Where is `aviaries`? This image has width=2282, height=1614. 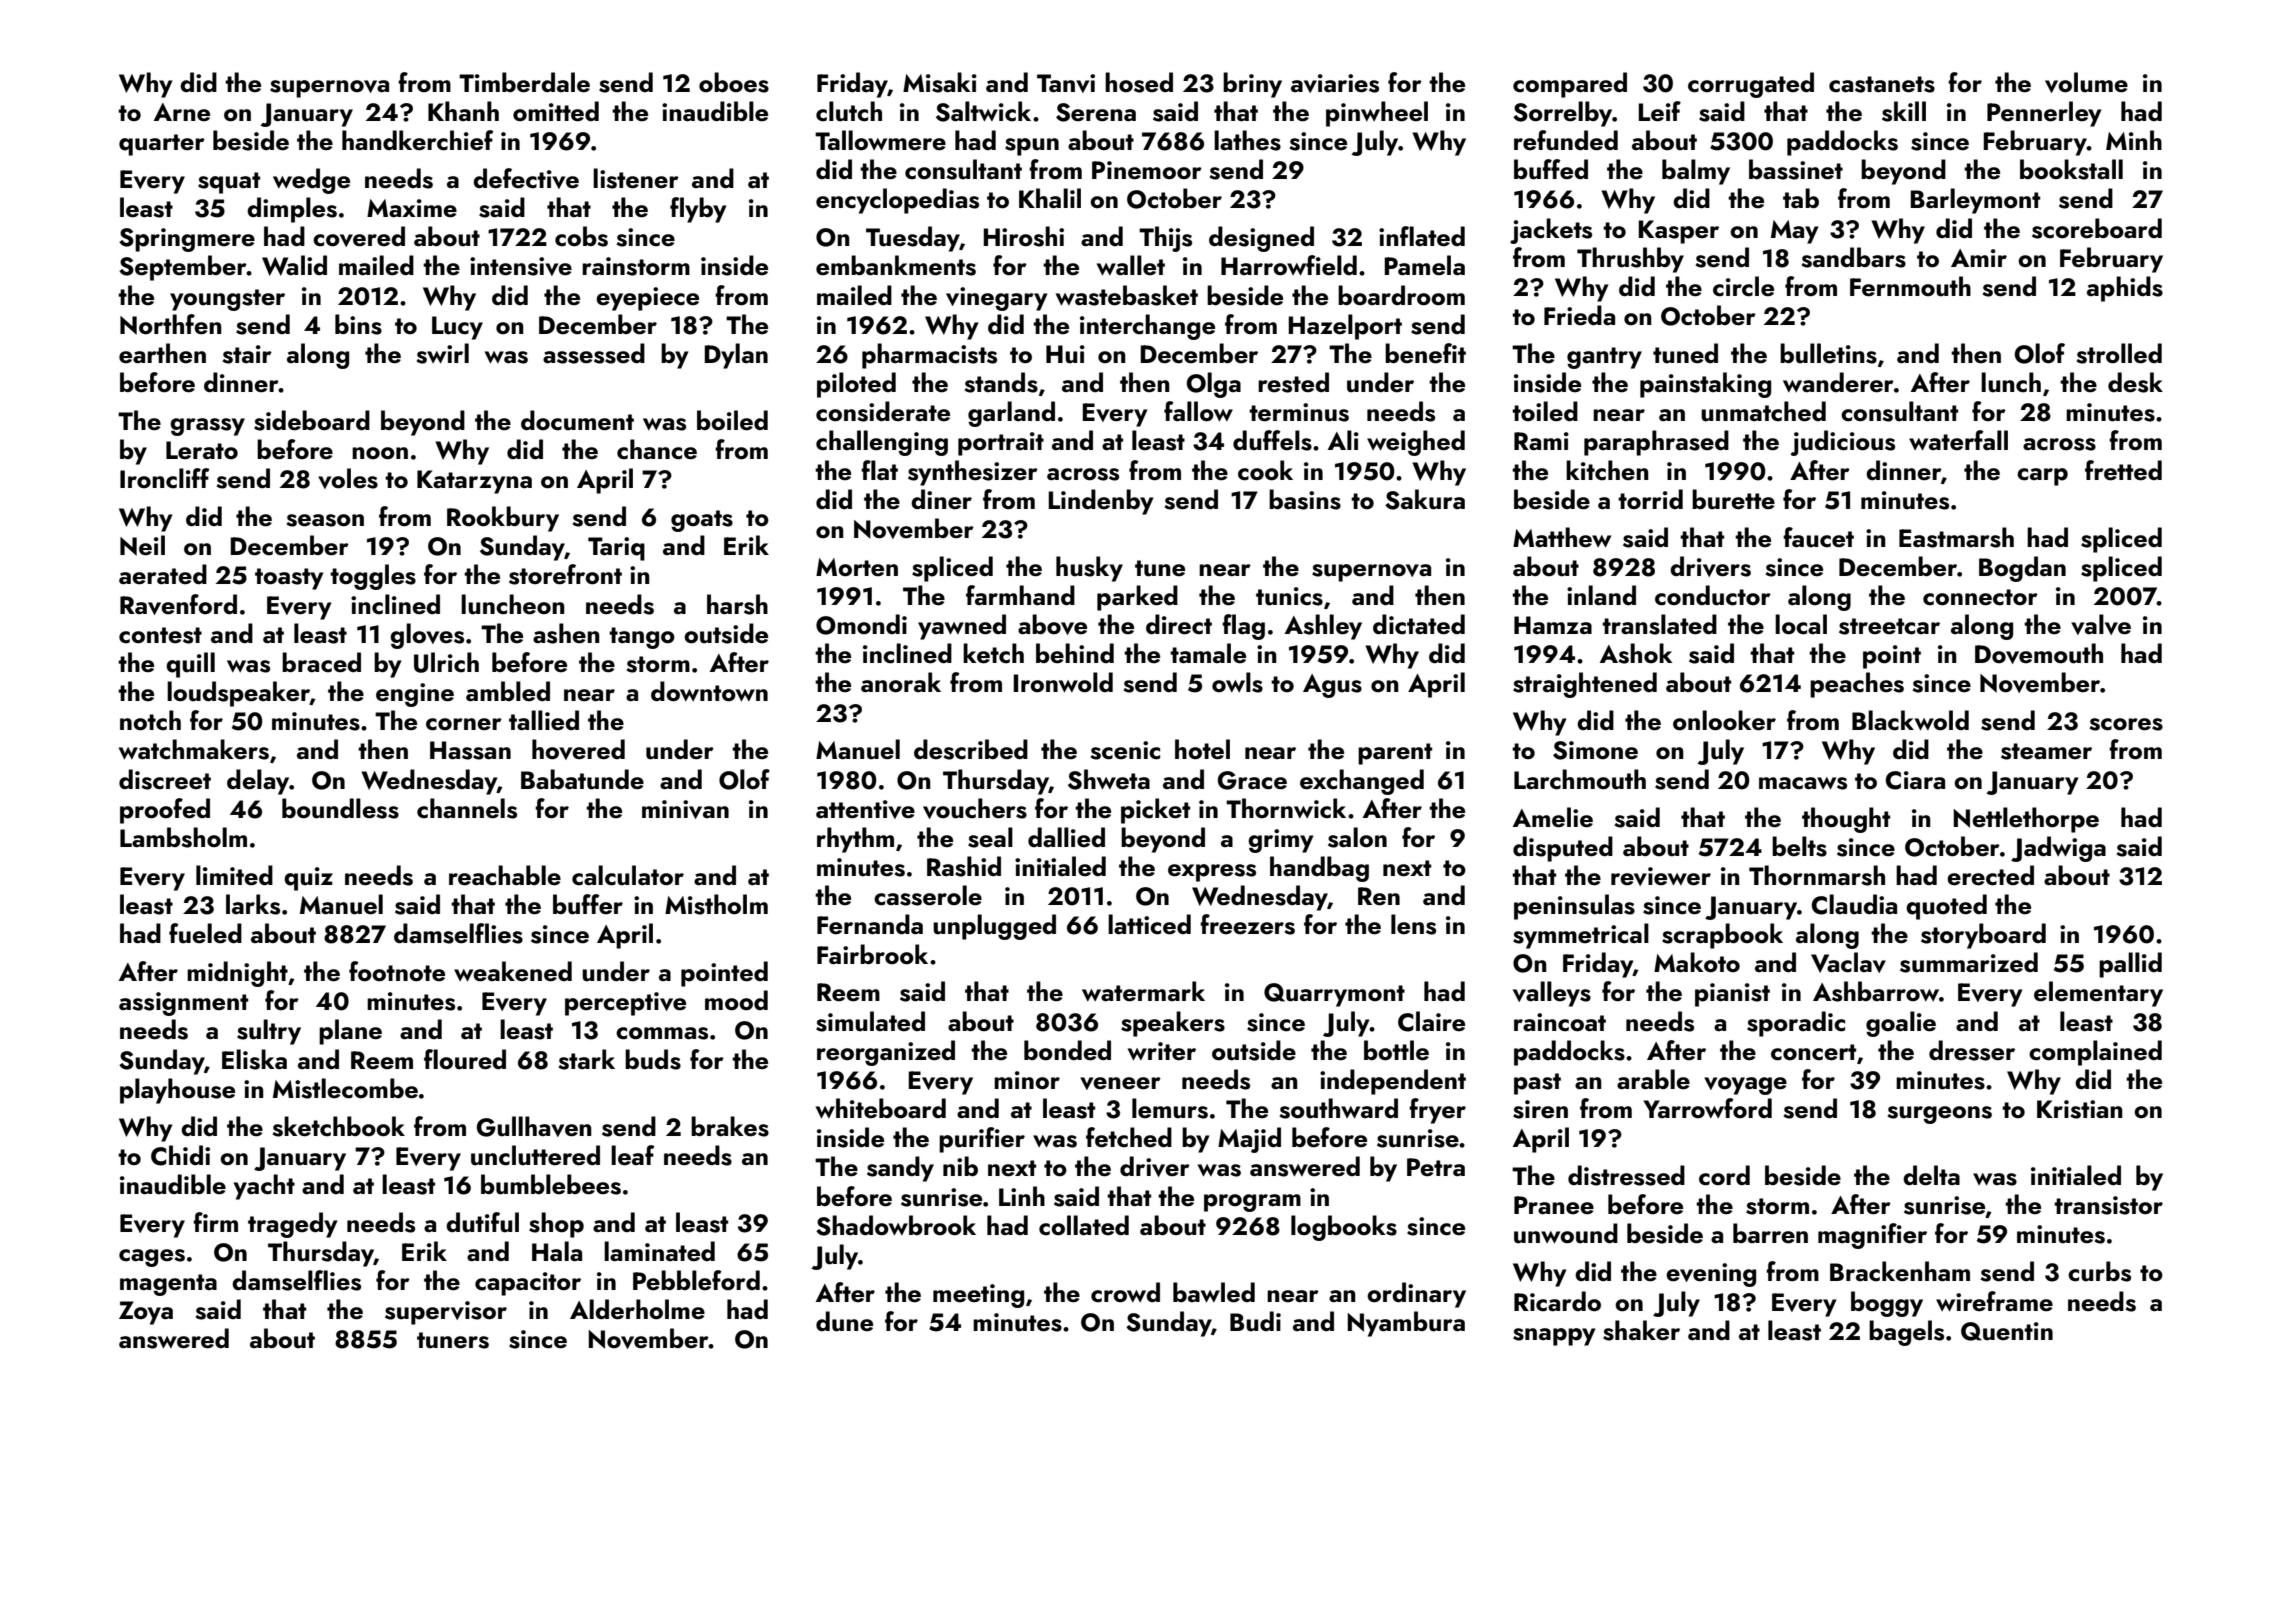 aviaries is located at coordinates (1335, 83).
